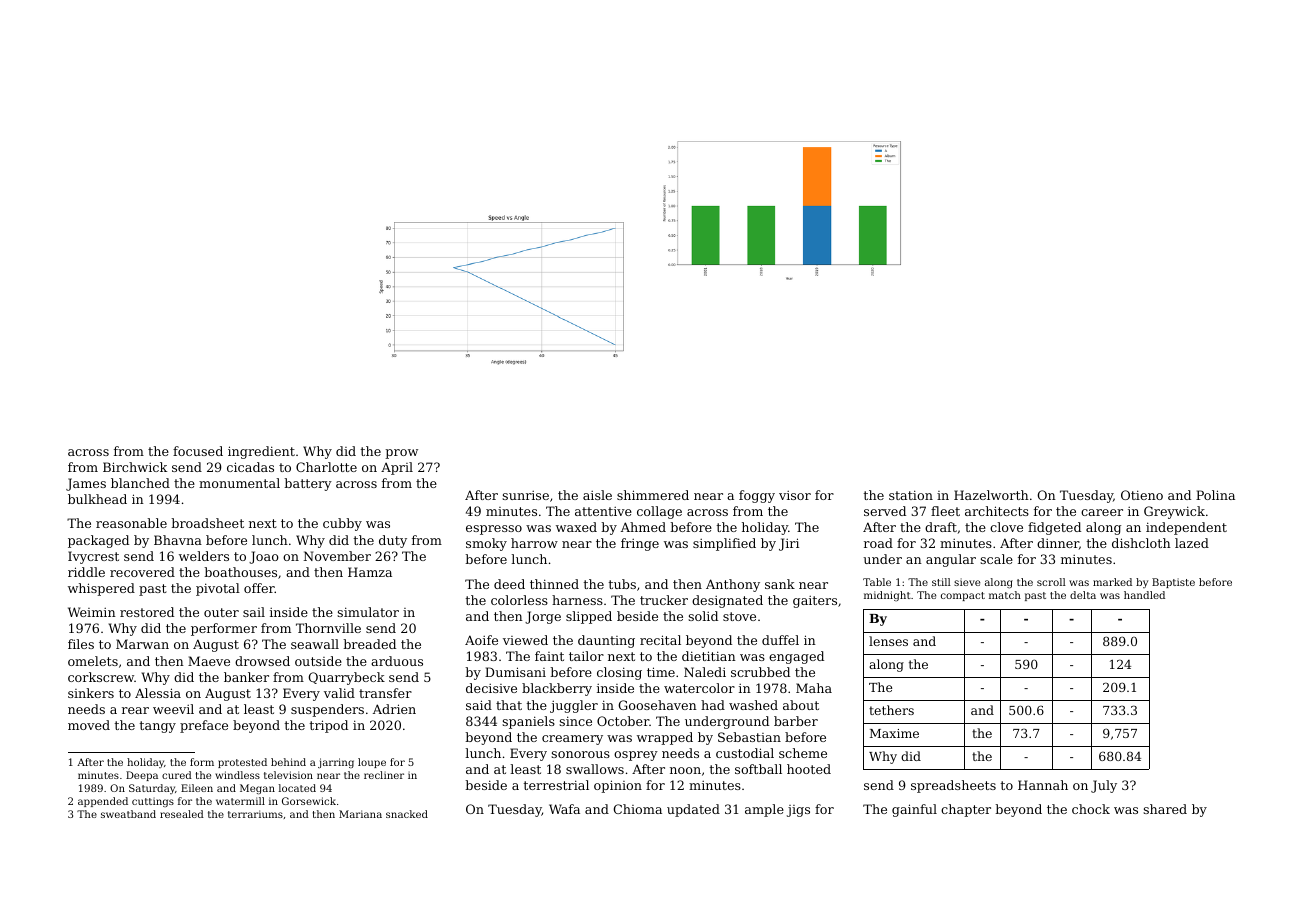 Image resolution: width=1308 pixels, height=924 pixels. What do you see at coordinates (1043, 785) in the document?
I see `Hannah` at bounding box center [1043, 785].
